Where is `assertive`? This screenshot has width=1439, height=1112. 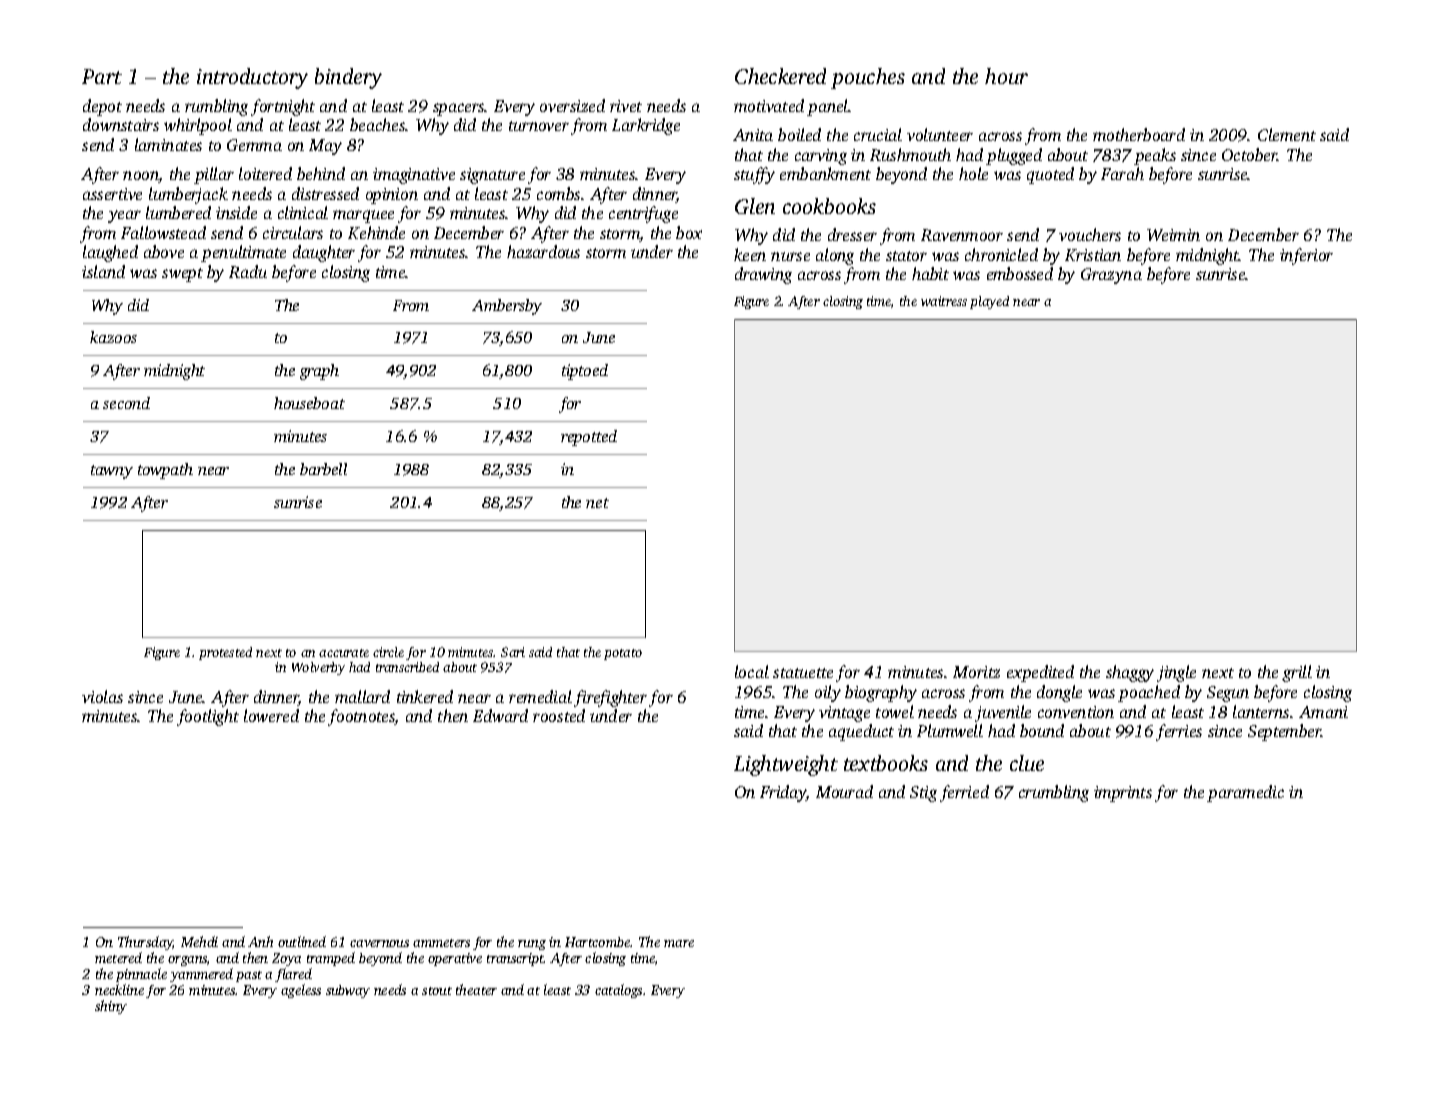 assertive is located at coordinates (112, 194).
